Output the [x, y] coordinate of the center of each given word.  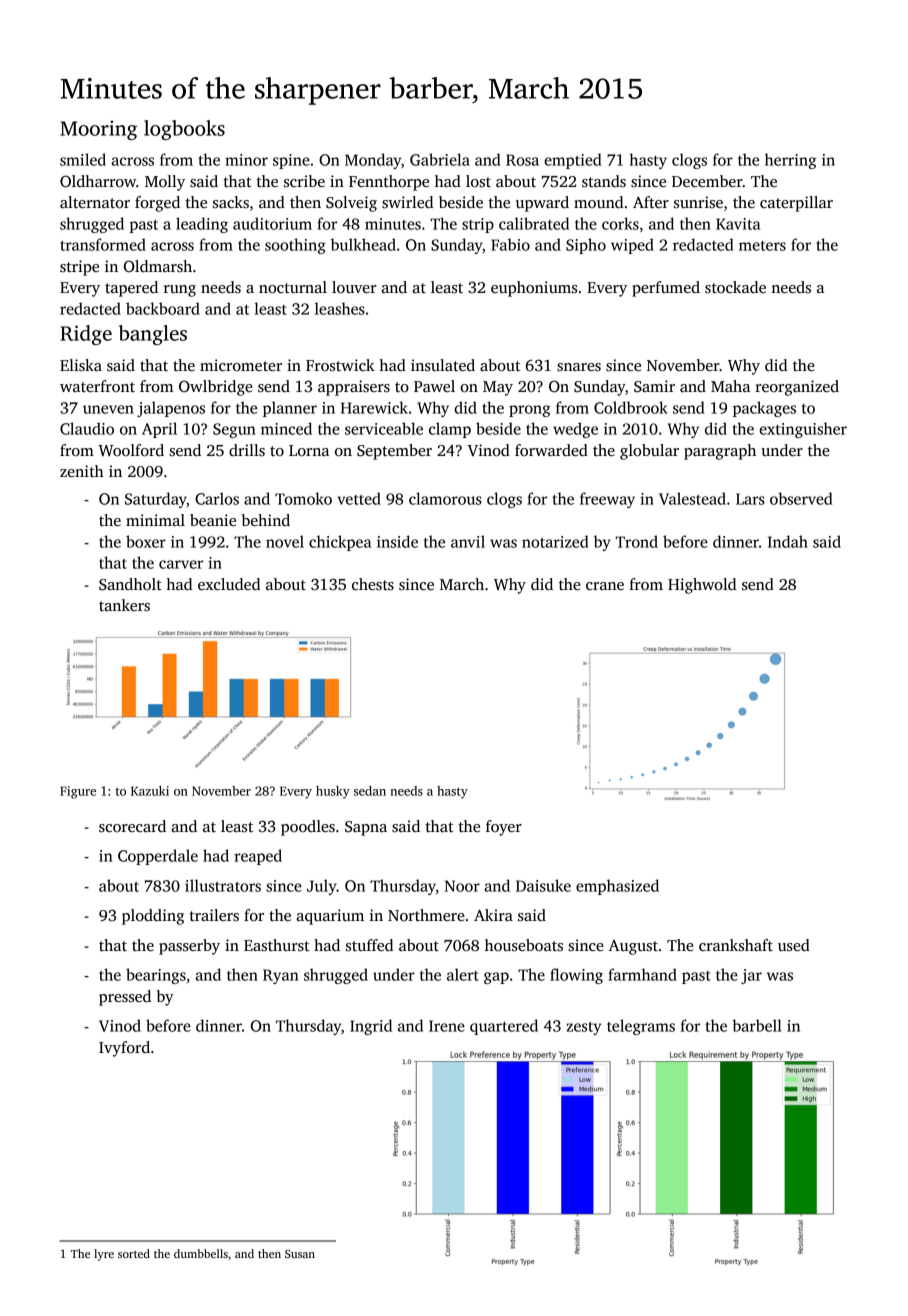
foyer [504, 828]
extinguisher [803, 430]
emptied [572, 161]
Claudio [87, 428]
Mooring [98, 130]
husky [333, 792]
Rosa [522, 160]
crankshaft [736, 945]
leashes [340, 308]
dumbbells [201, 1253]
